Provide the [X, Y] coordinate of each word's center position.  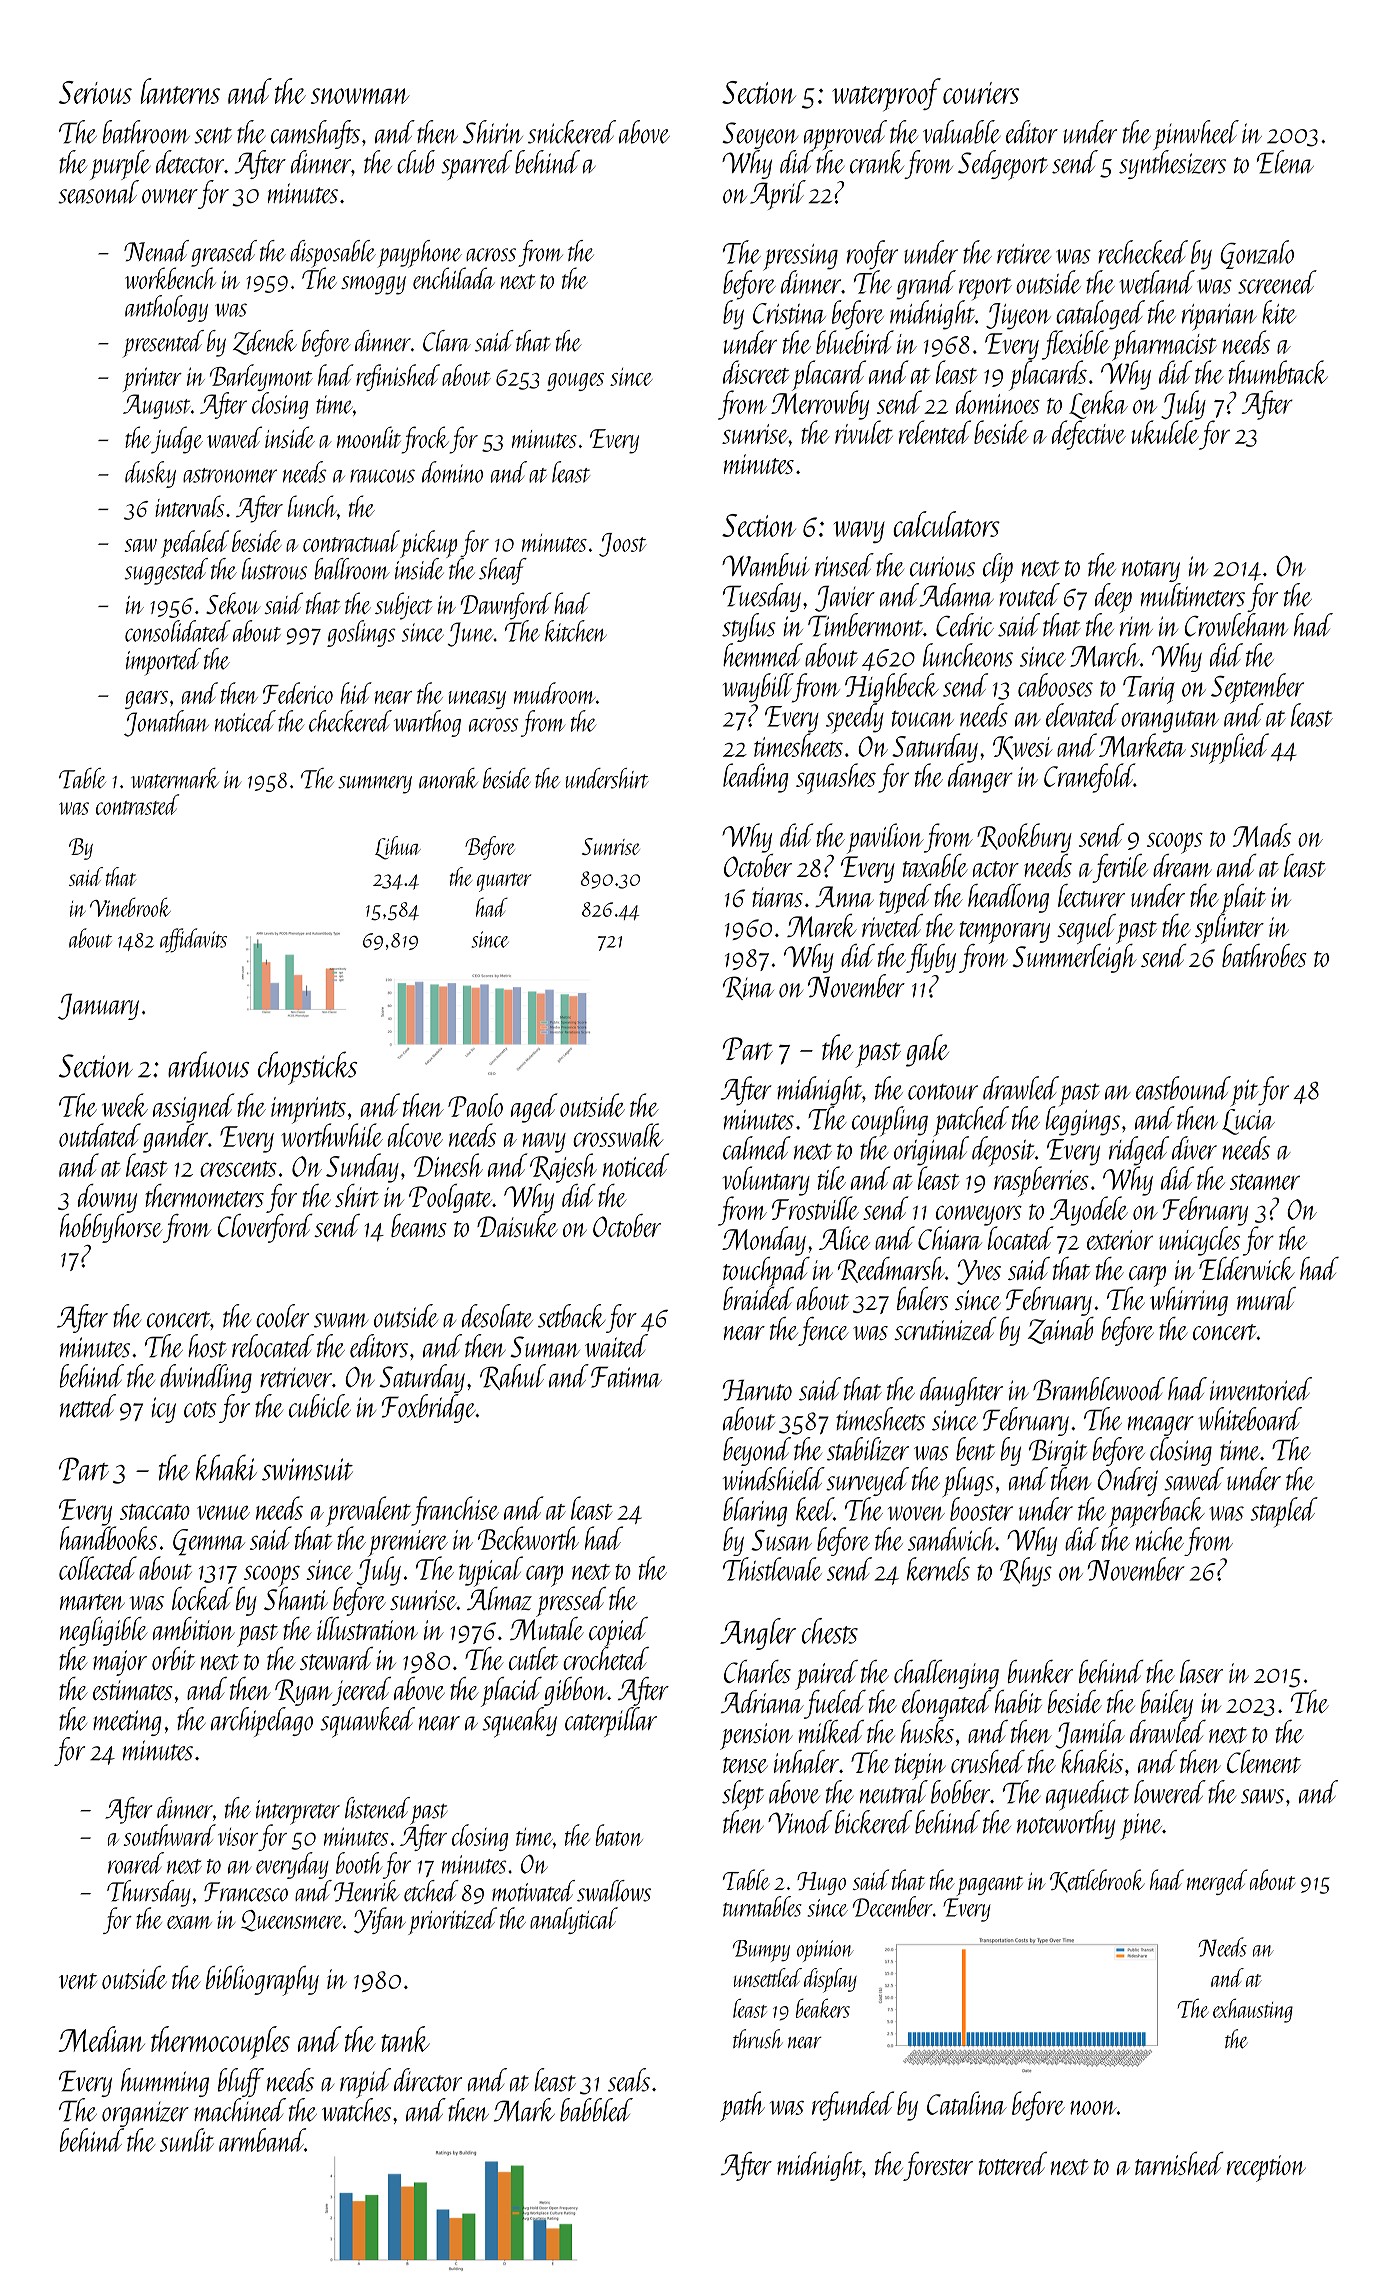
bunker [1040, 1671]
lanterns [180, 91]
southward [170, 1835]
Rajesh [563, 1168]
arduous [208, 1064]
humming [165, 2082]
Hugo [821, 1883]
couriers [981, 93]
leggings [1082, 1121]
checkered [350, 721]
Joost [623, 545]
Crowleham [1236, 625]
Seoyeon [760, 135]
